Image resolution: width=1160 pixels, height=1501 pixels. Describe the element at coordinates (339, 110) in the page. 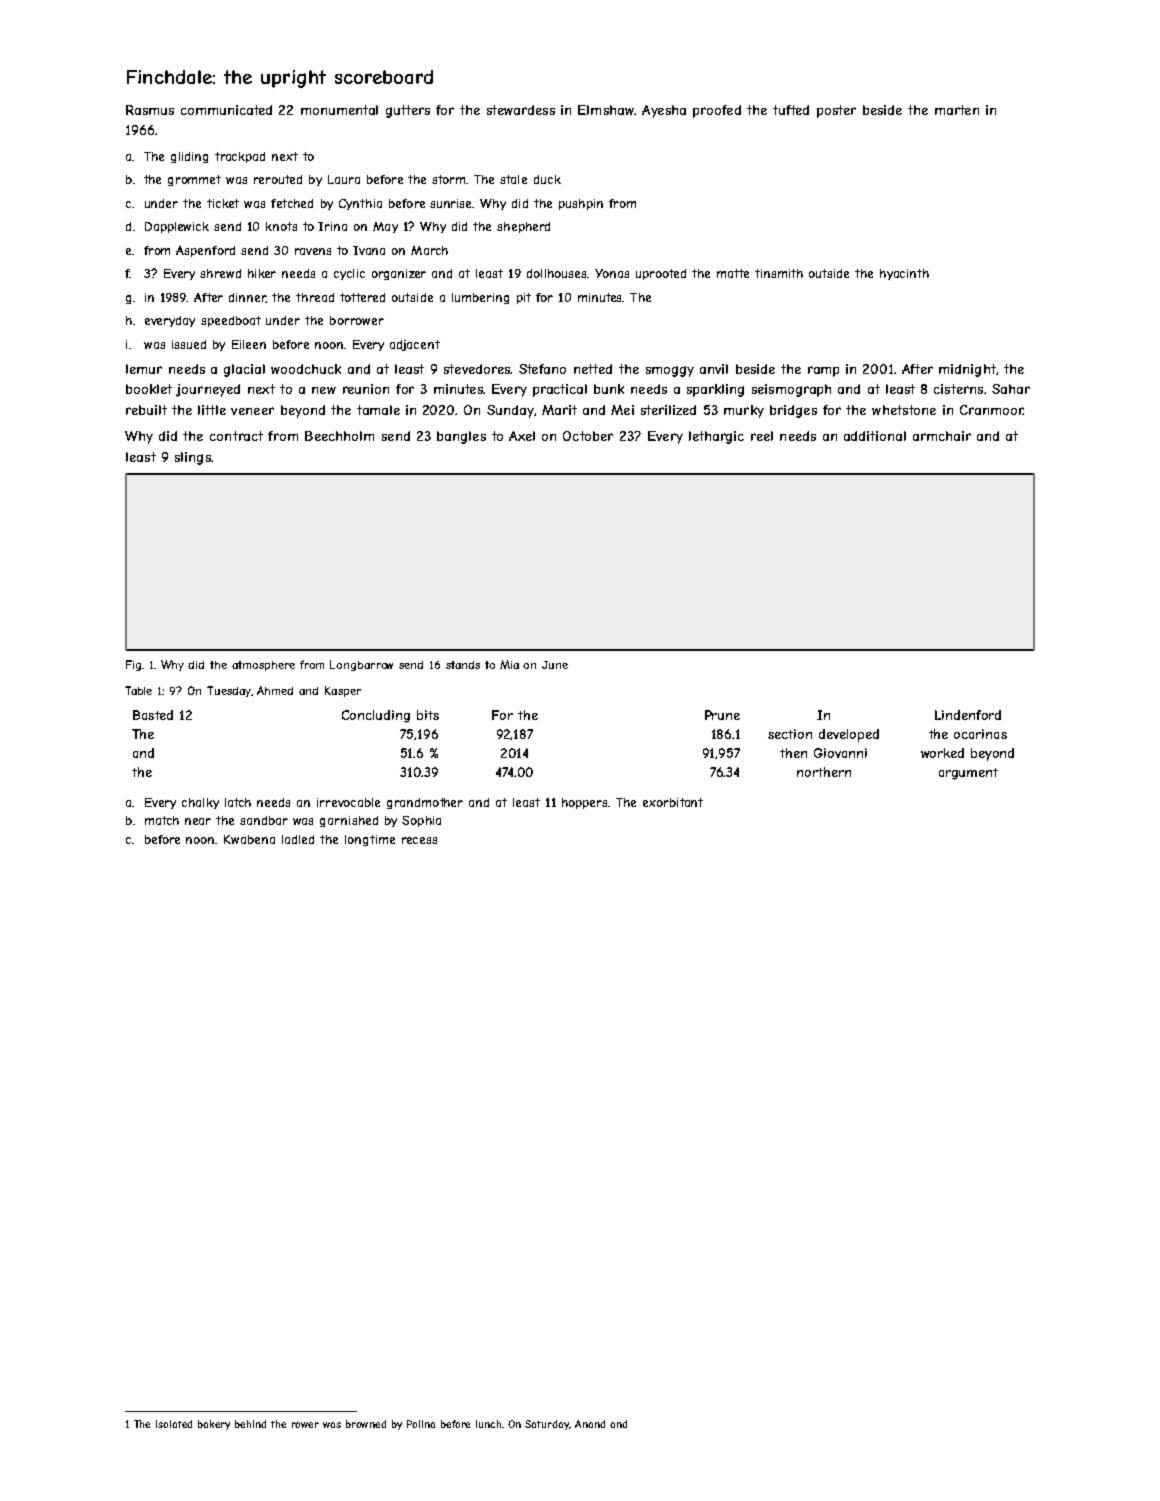

I see `monumental` at that location.
